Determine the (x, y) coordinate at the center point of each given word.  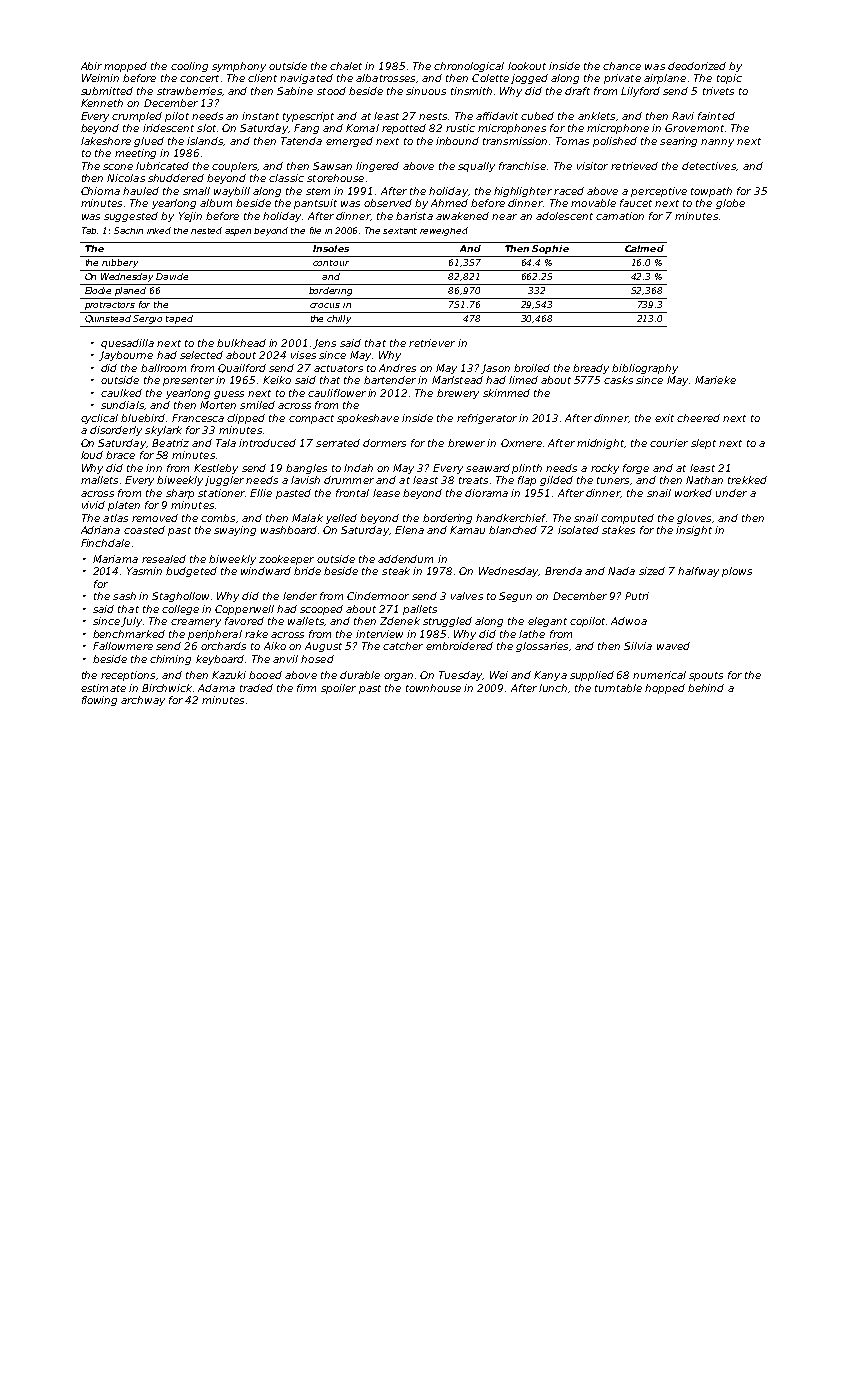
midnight (600, 444)
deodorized (697, 66)
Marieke (715, 380)
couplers (234, 167)
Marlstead (457, 380)
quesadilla (127, 344)
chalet (346, 66)
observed (388, 203)
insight (694, 531)
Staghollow (180, 597)
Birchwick (167, 688)
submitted (107, 91)
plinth (527, 469)
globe (730, 204)
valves (467, 596)
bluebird (143, 418)
